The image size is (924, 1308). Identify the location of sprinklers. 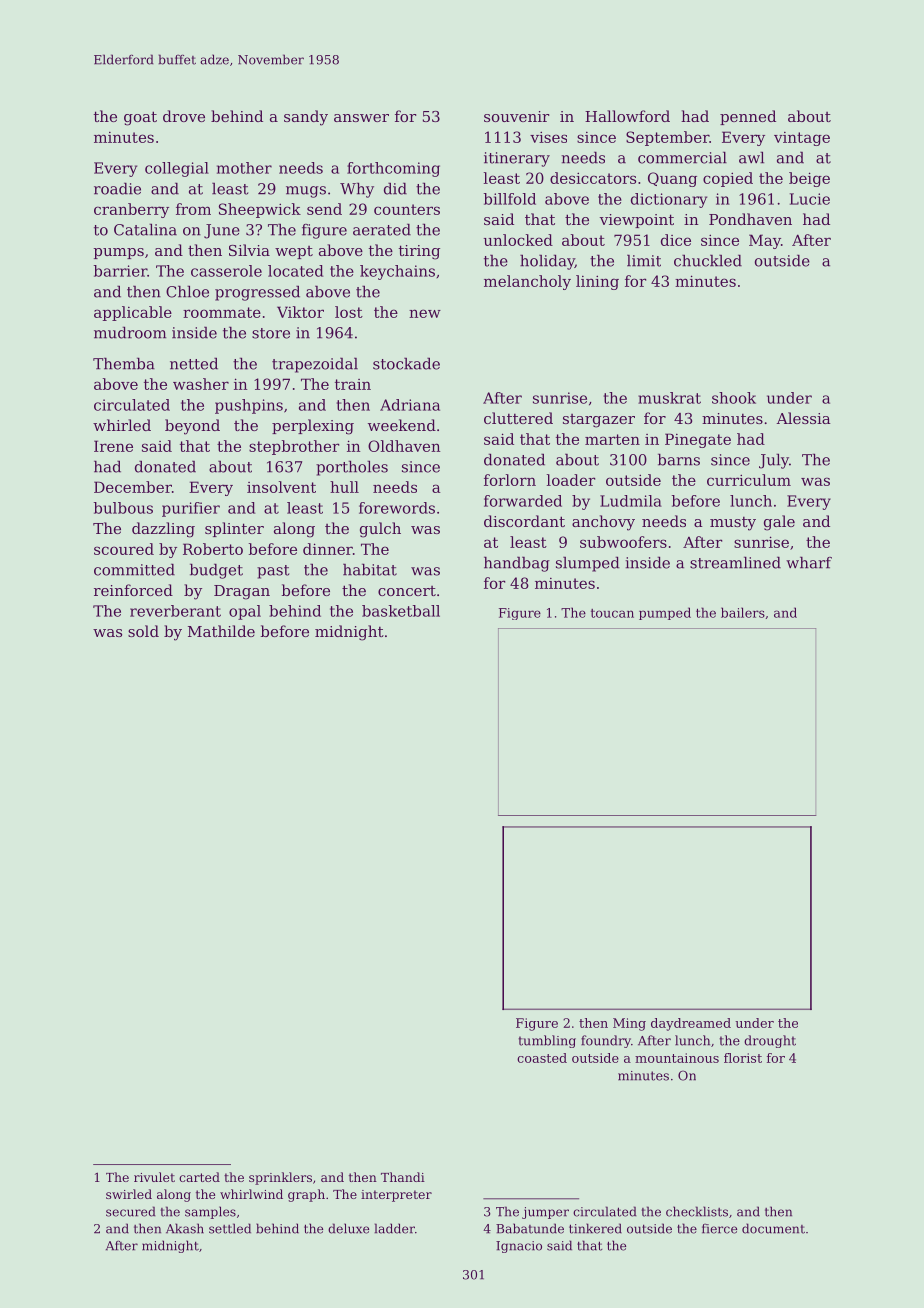
(280, 1178).
